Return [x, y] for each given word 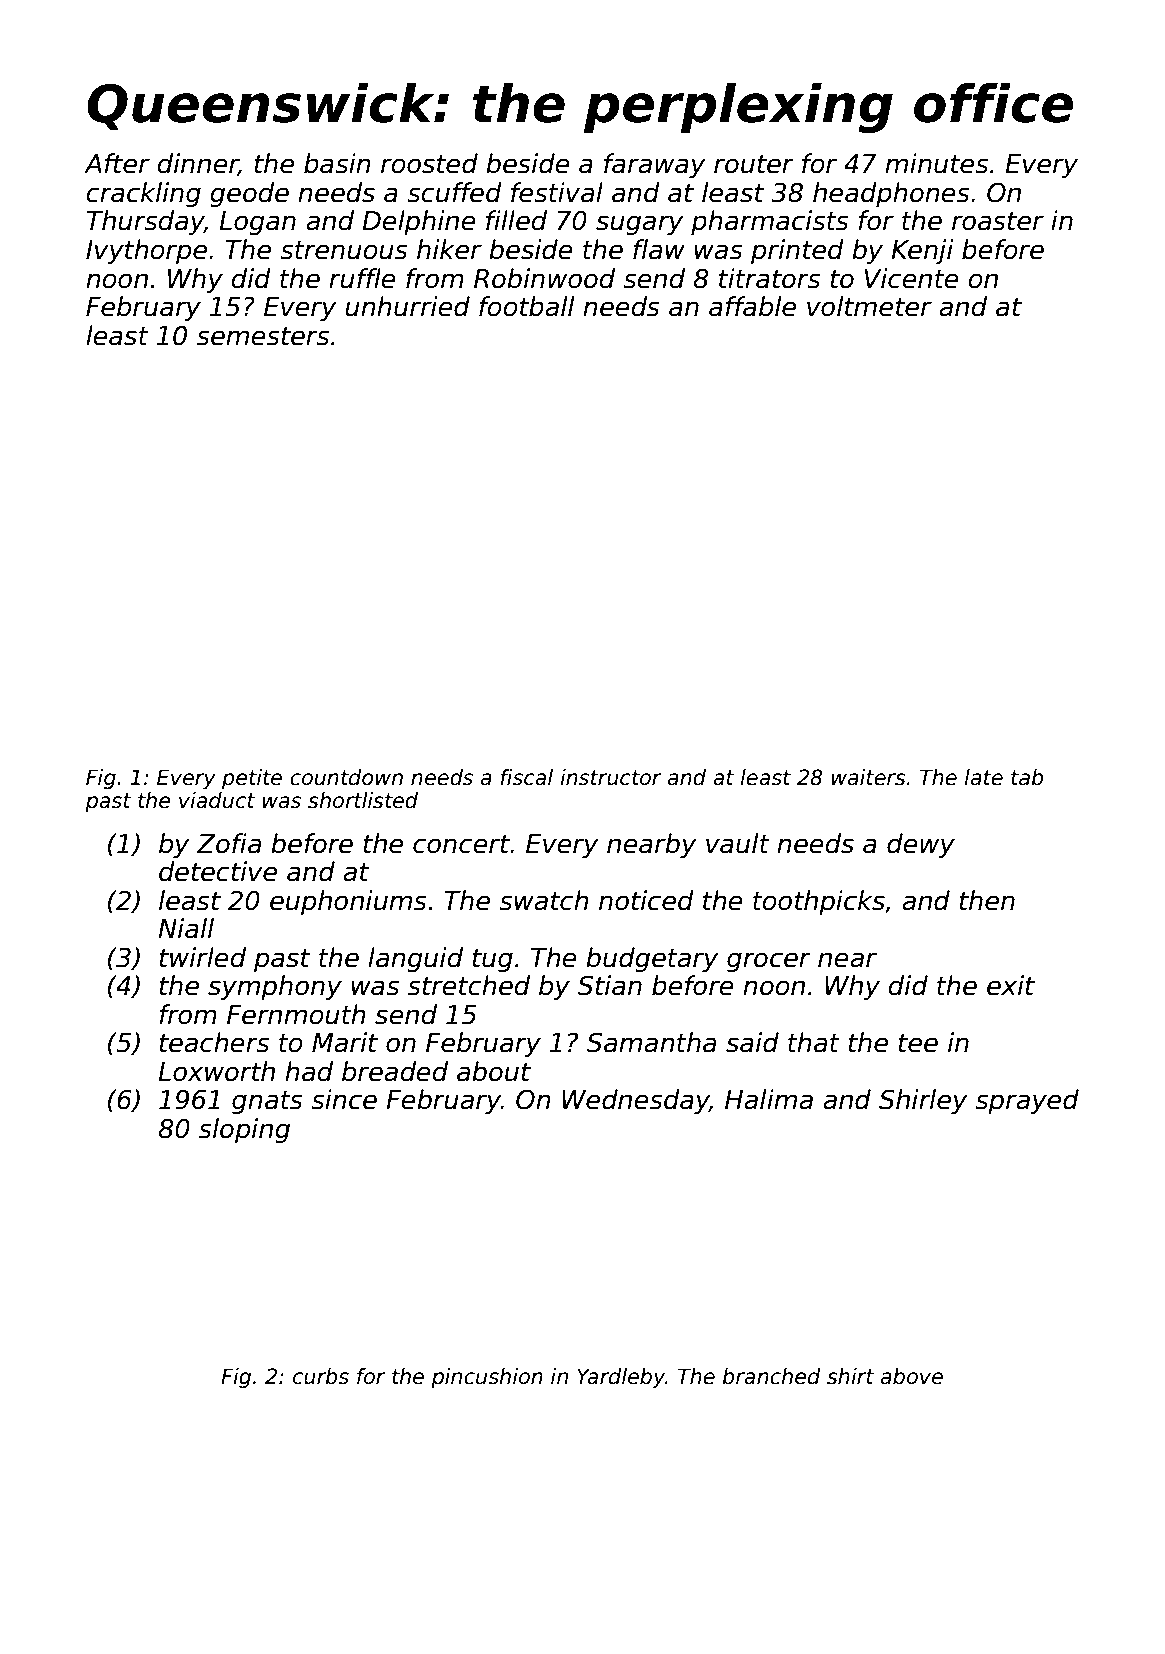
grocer [769, 962]
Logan [257, 223]
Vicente [911, 278]
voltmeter [869, 306]
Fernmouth [296, 1014]
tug [492, 960]
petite [252, 779]
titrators [769, 278]
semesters [263, 336]
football [526, 306]
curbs [321, 1376]
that [814, 1042]
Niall [186, 928]
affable [752, 306]
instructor [610, 777]
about [494, 1071]
